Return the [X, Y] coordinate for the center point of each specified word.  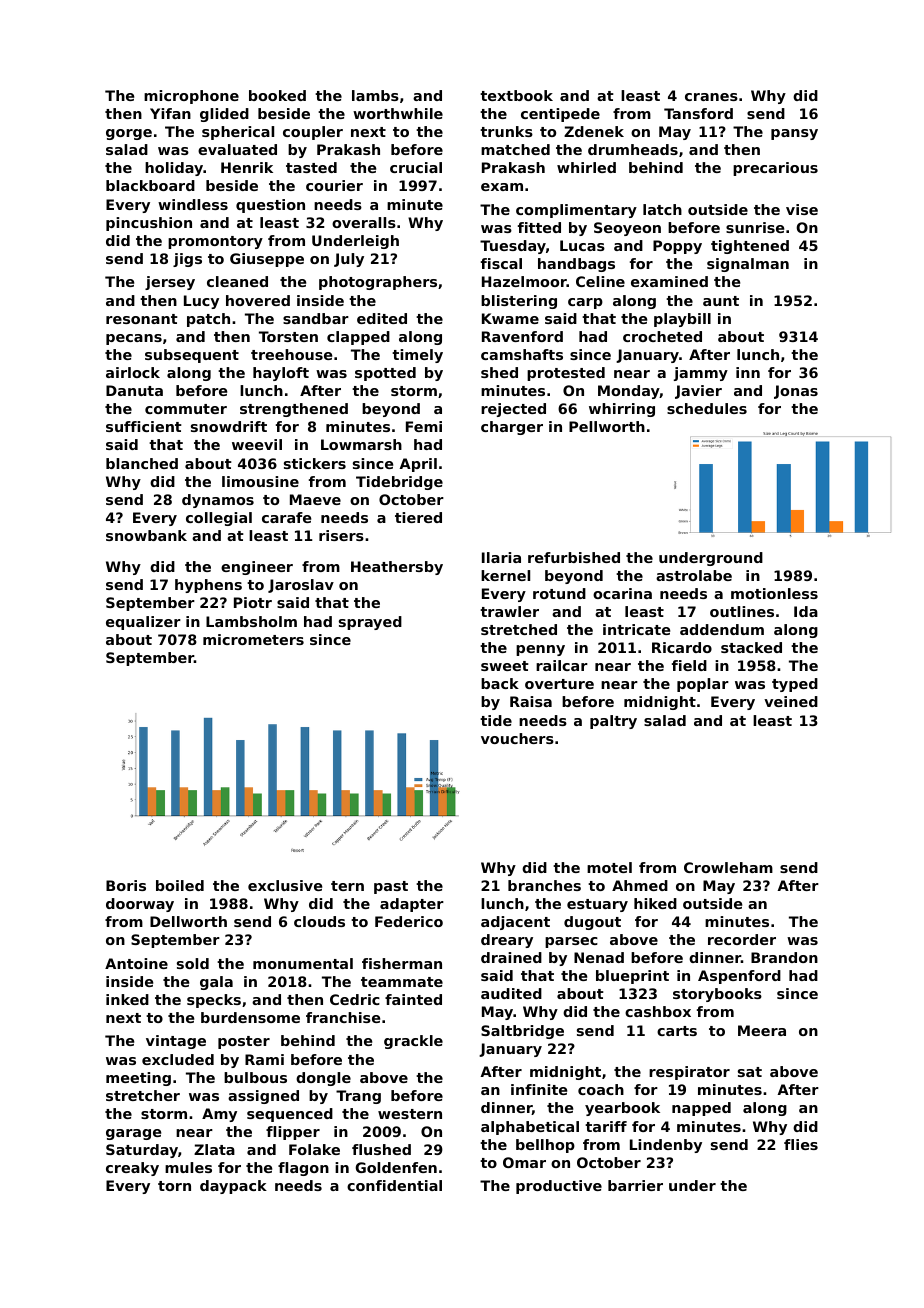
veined [791, 701]
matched [515, 149]
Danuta [134, 390]
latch [662, 209]
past [391, 887]
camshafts [522, 354]
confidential [394, 1185]
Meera [762, 1030]
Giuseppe [267, 260]
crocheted [662, 336]
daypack [233, 1187]
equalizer [143, 623]
